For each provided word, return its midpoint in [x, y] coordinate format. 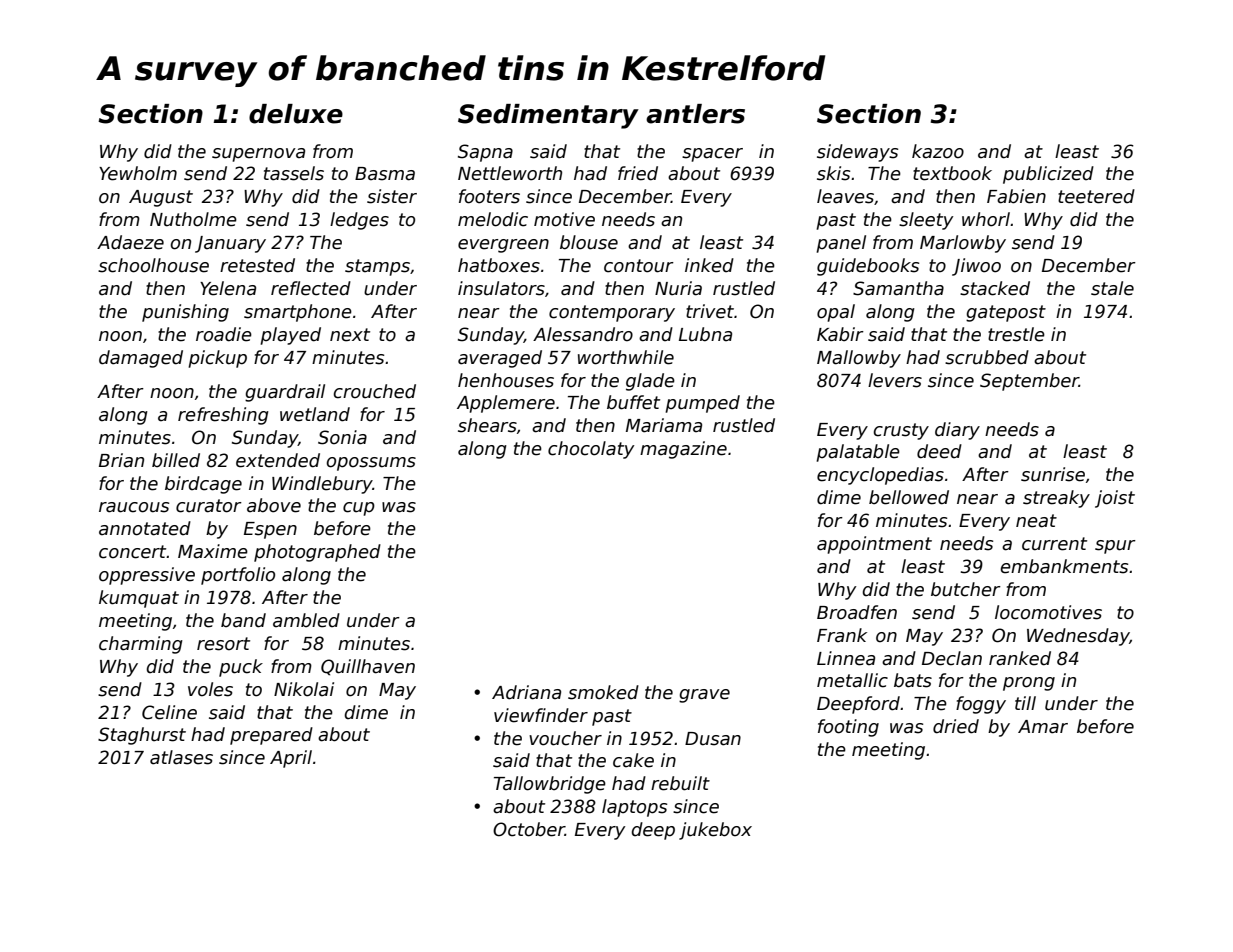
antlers [695, 114]
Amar [1043, 727]
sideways [857, 153]
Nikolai [304, 689]
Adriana [526, 692]
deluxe [296, 114]
